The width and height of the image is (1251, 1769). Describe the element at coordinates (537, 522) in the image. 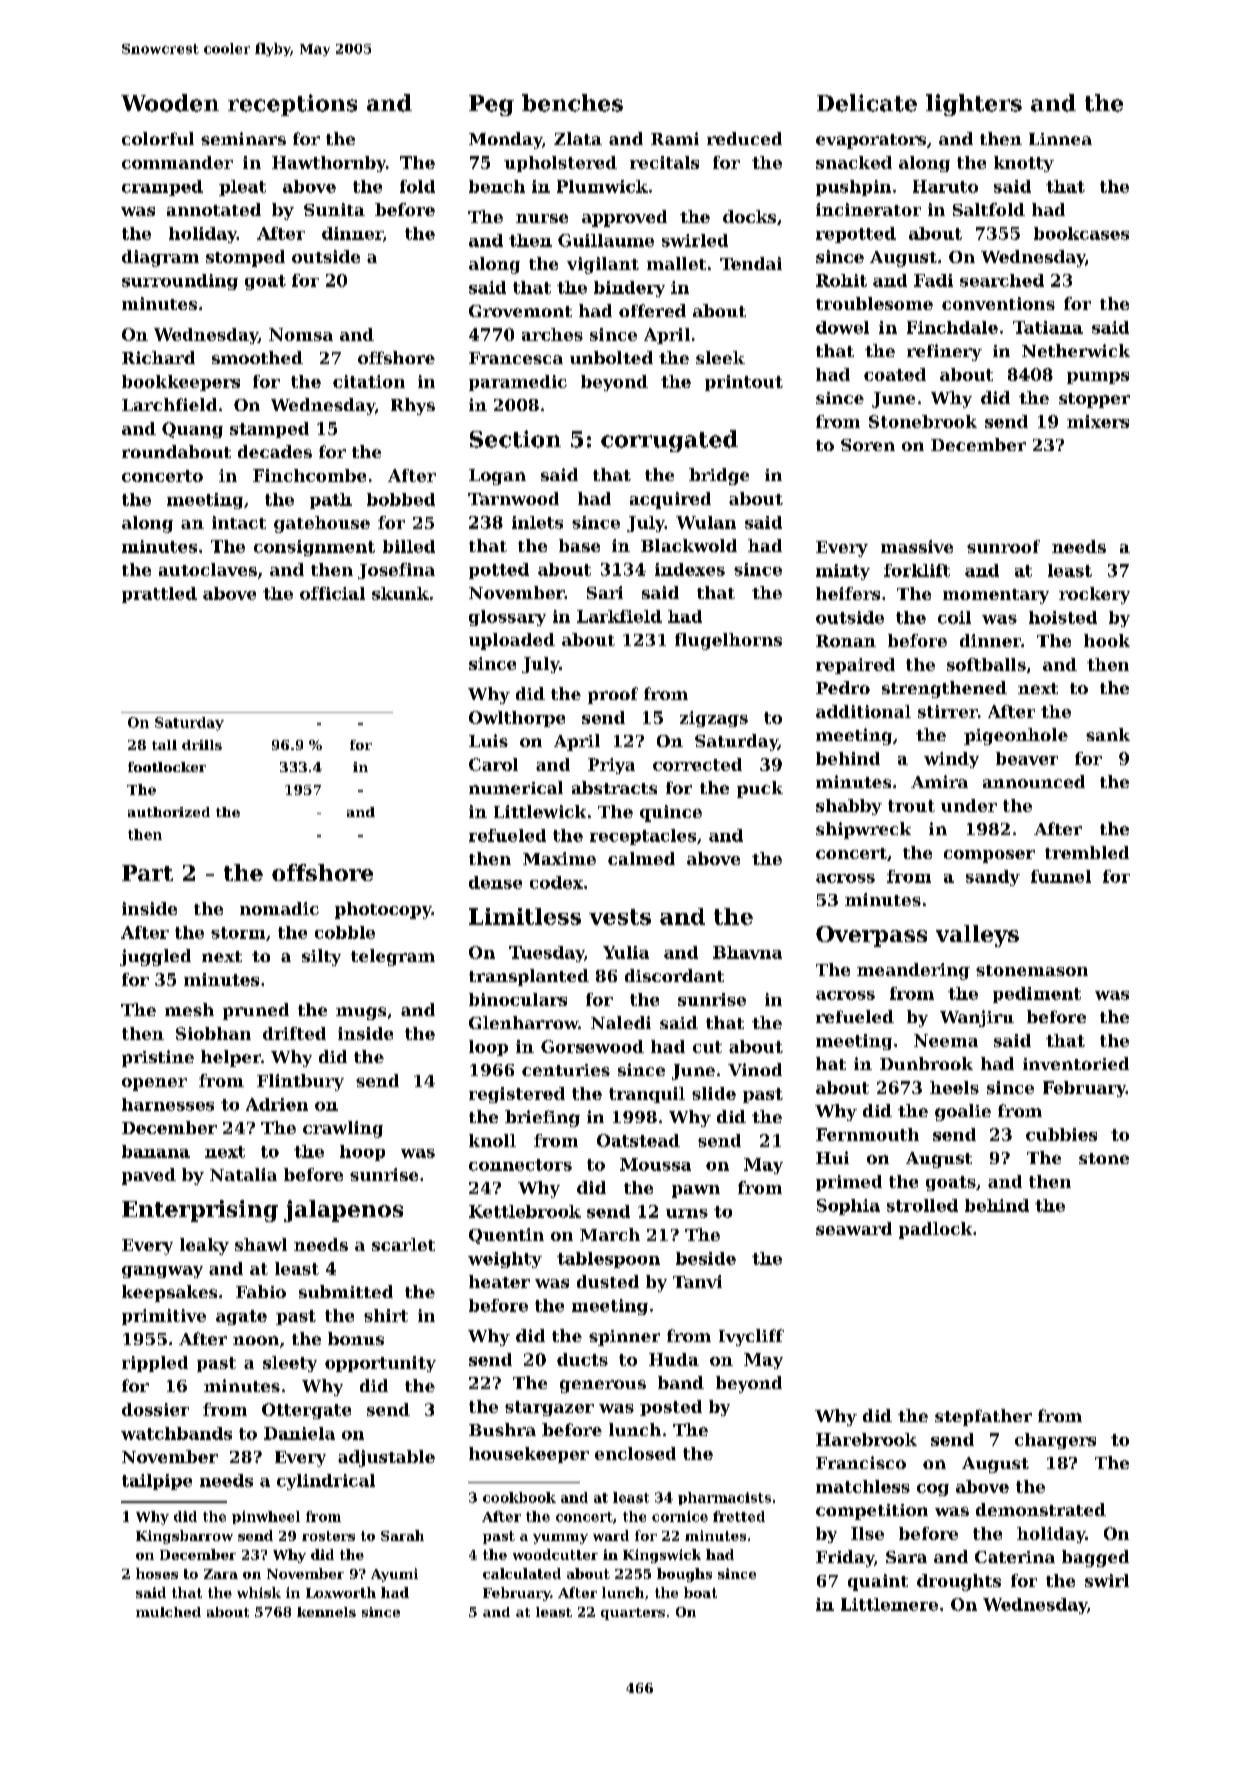

I see `inlets` at that location.
